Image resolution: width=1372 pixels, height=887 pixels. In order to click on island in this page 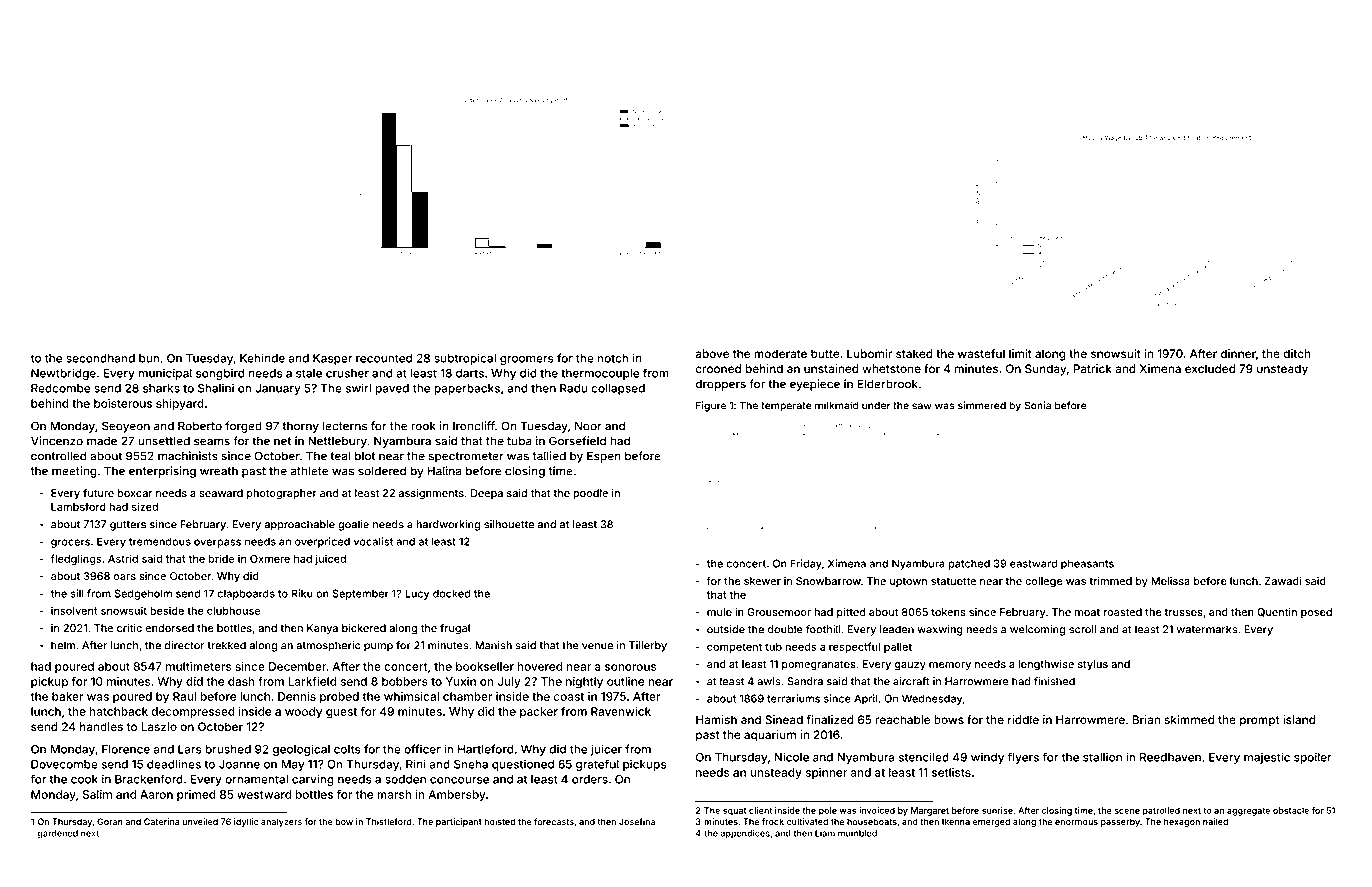, I will do `click(1299, 719)`.
